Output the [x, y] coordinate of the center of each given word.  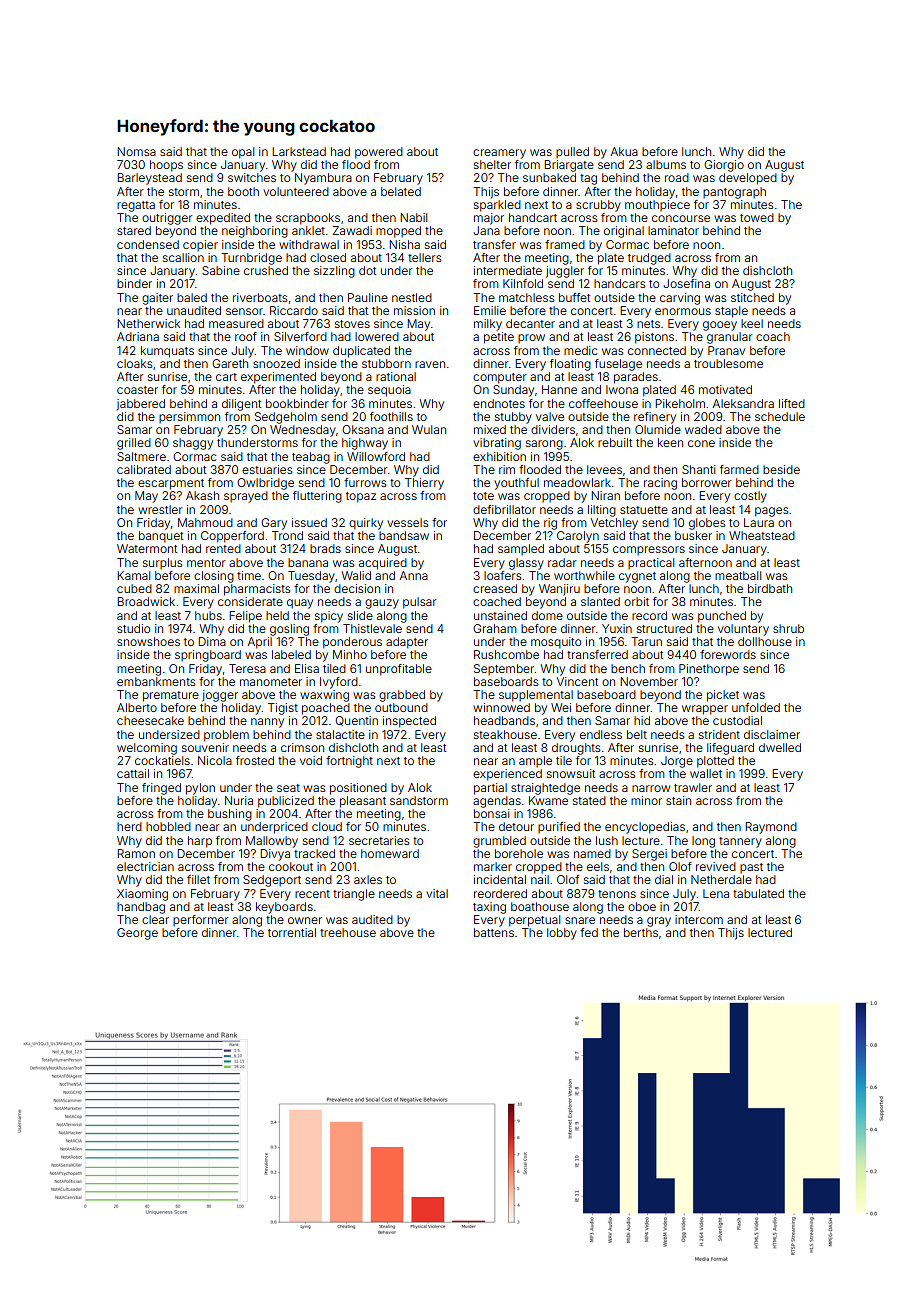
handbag [141, 908]
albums [666, 164]
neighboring [255, 232]
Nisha [404, 244]
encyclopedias [645, 828]
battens [494, 932]
